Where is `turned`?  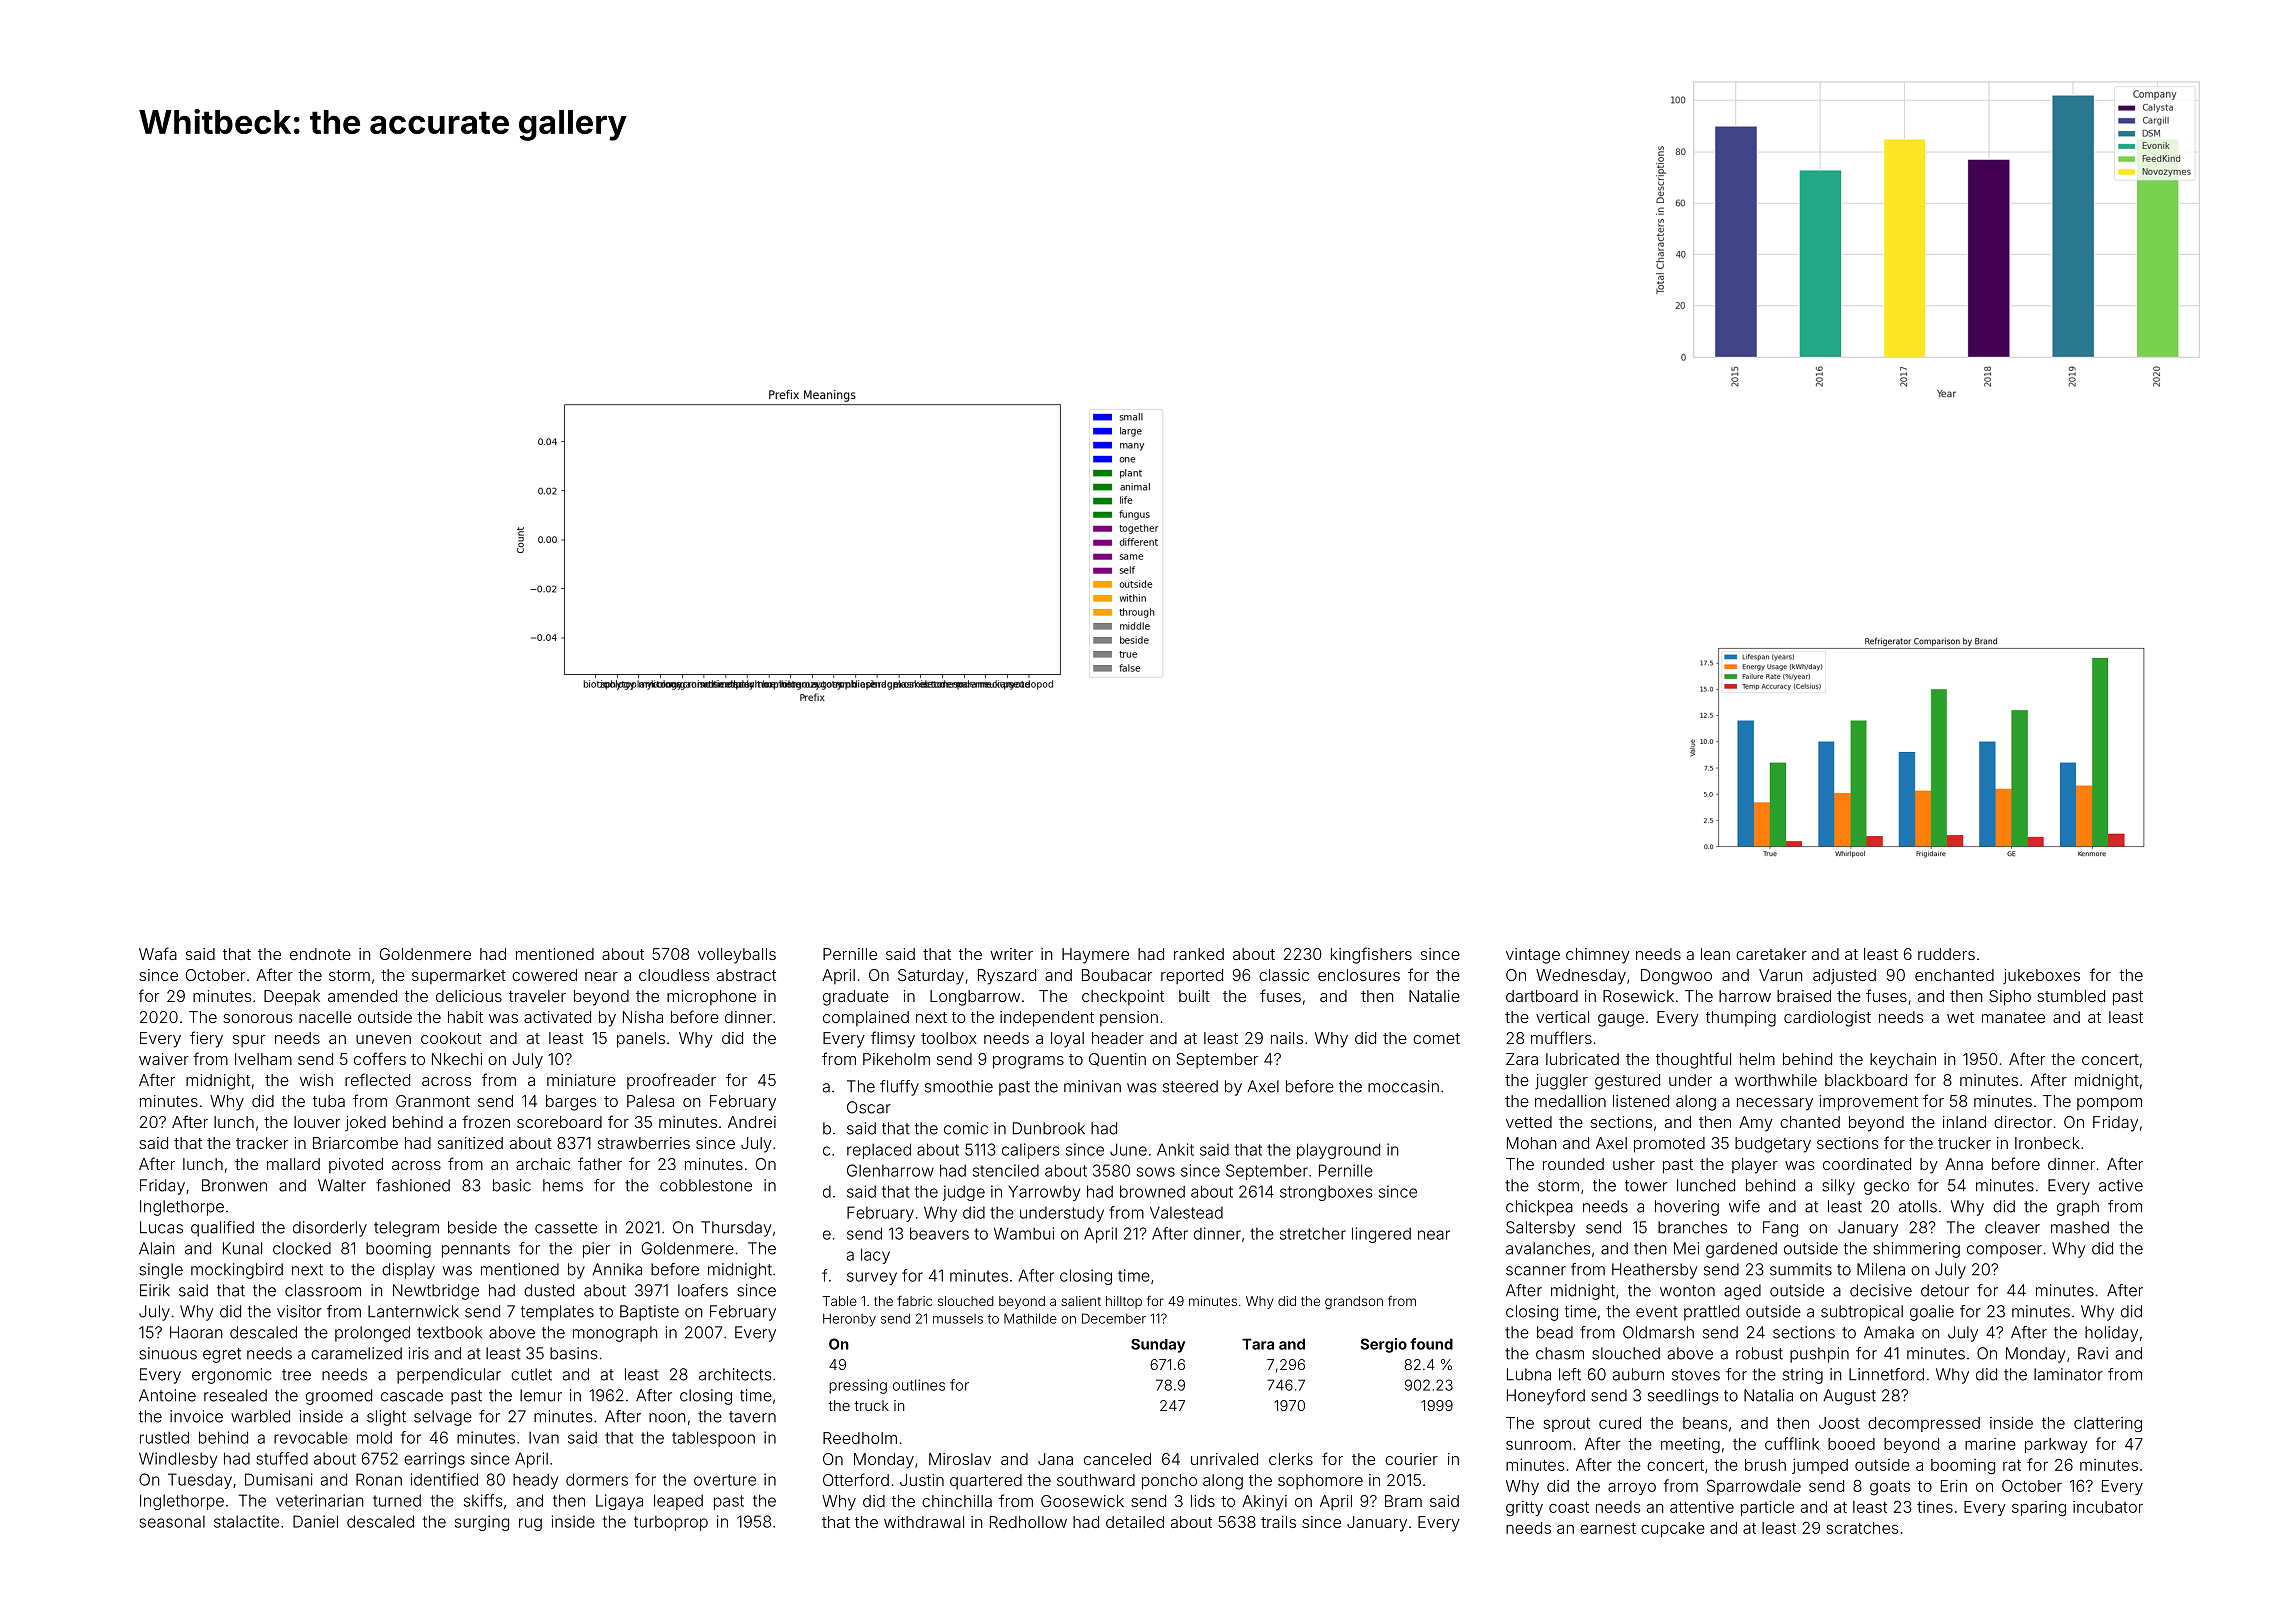 turned is located at coordinates (397, 1501).
